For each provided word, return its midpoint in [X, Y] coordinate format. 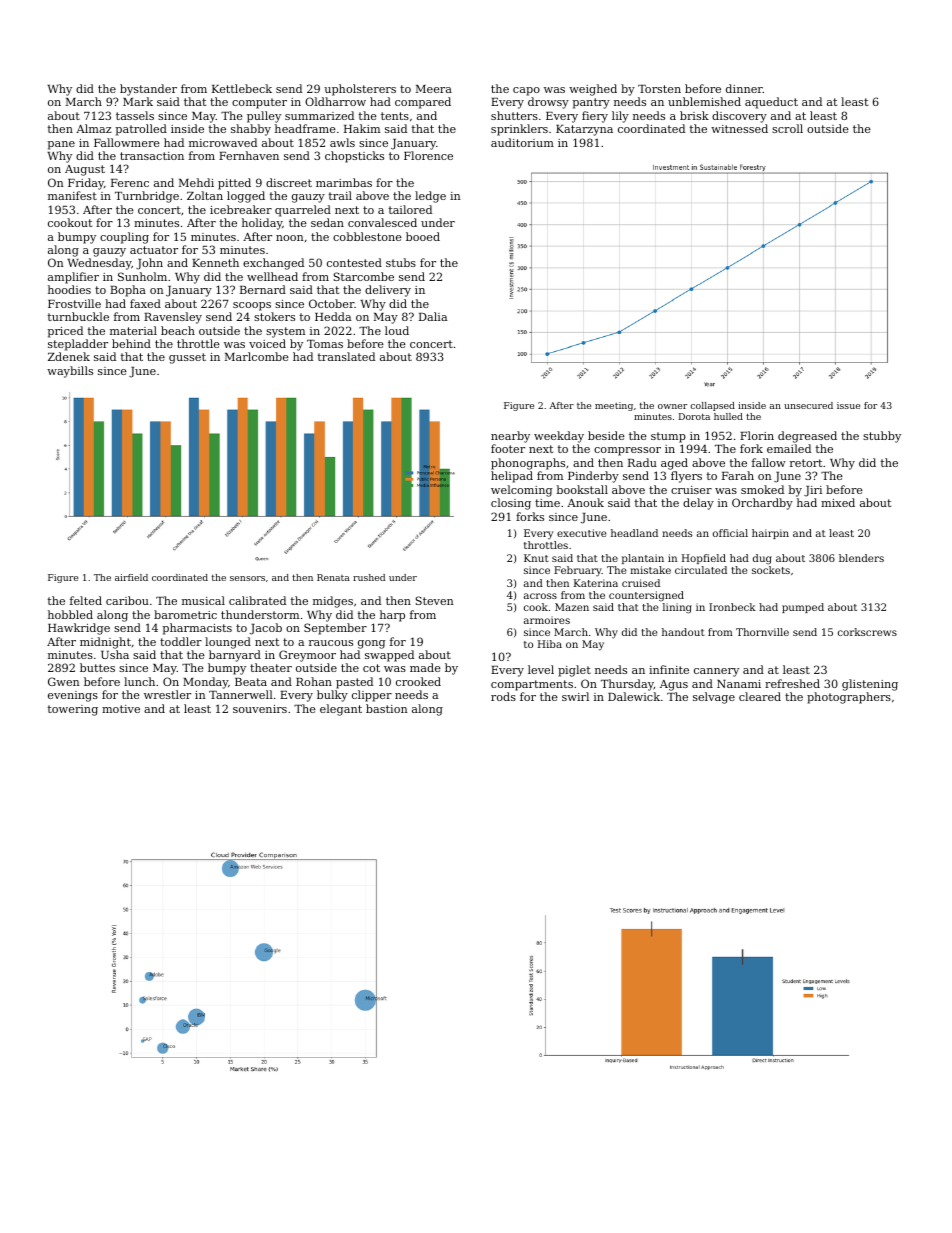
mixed [838, 502]
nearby [510, 437]
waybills [70, 372]
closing [511, 504]
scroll [787, 128]
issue [848, 405]
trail [340, 195]
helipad [512, 477]
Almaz [94, 128]
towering [73, 710]
